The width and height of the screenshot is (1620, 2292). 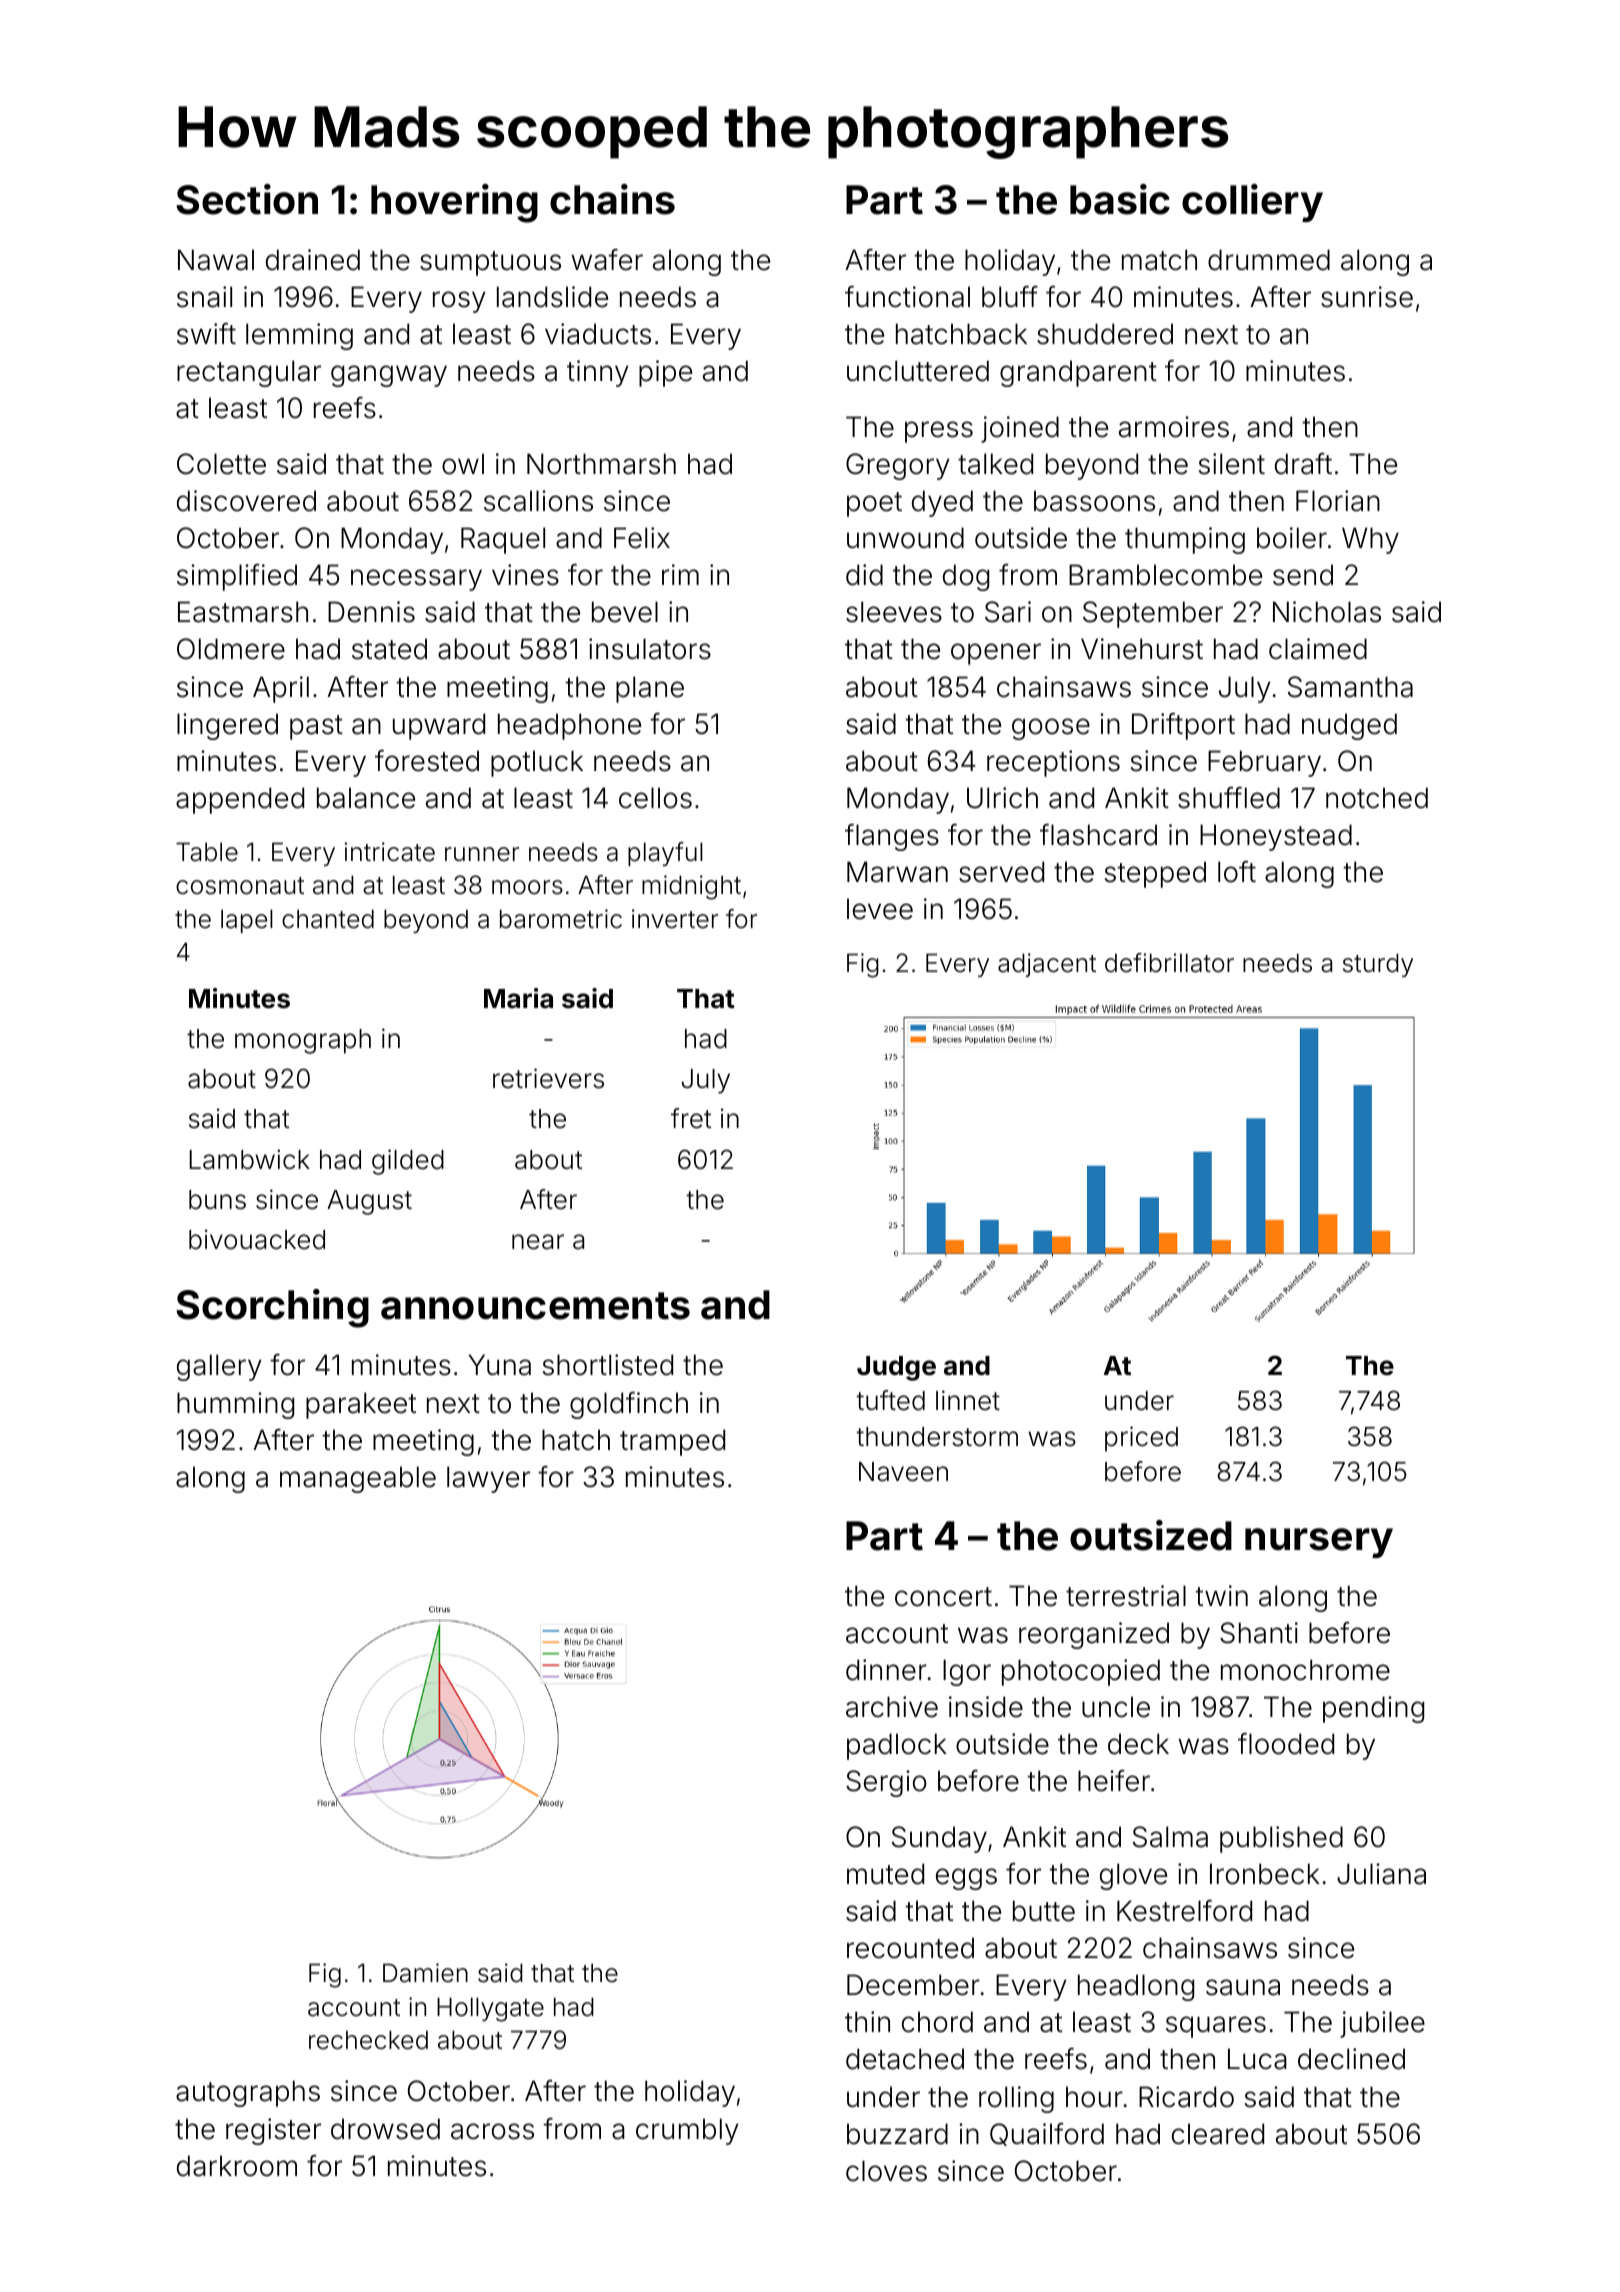 What do you see at coordinates (217, 1200) in the screenshot?
I see `buns` at bounding box center [217, 1200].
